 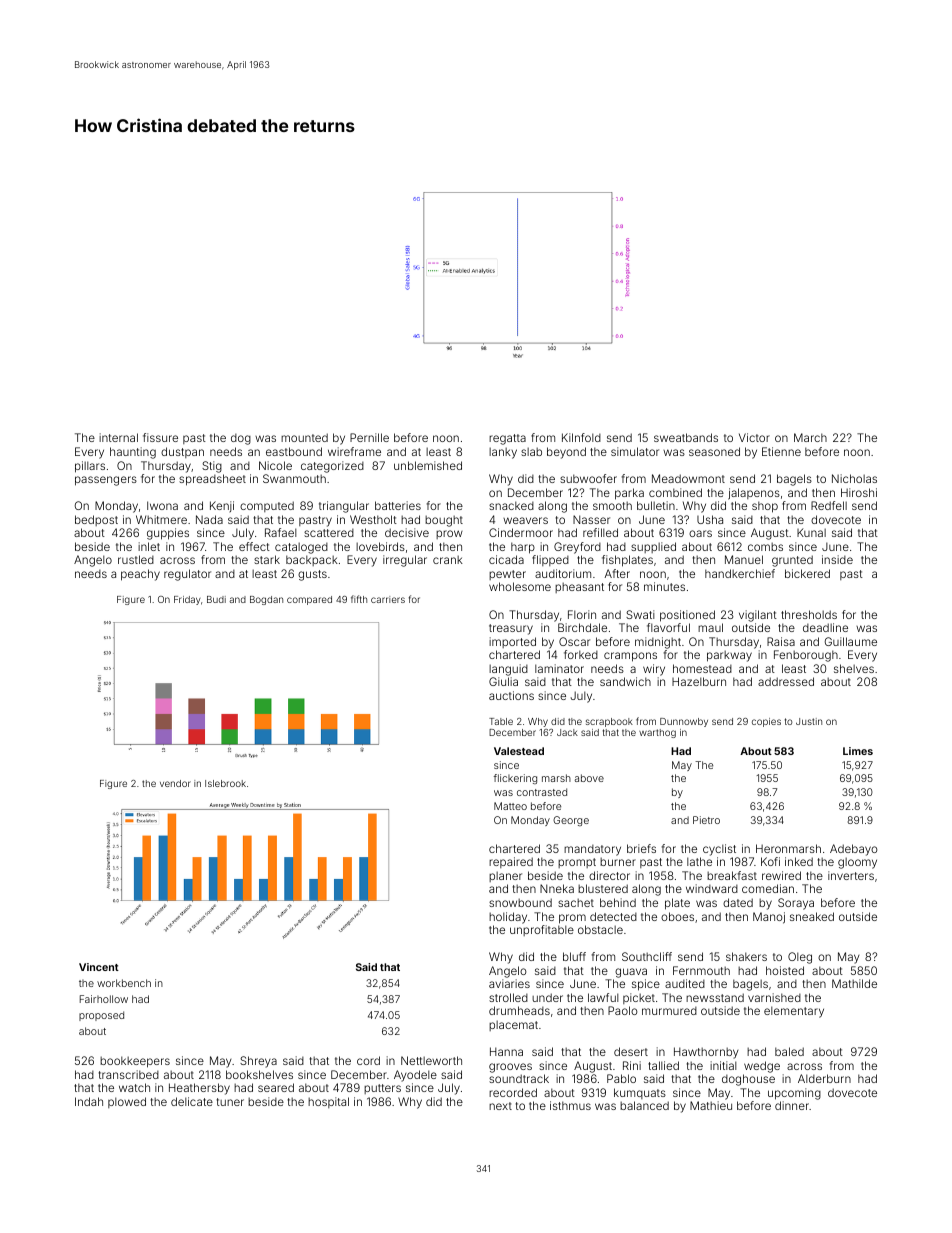 I want to click on pewter, so click(x=507, y=575).
